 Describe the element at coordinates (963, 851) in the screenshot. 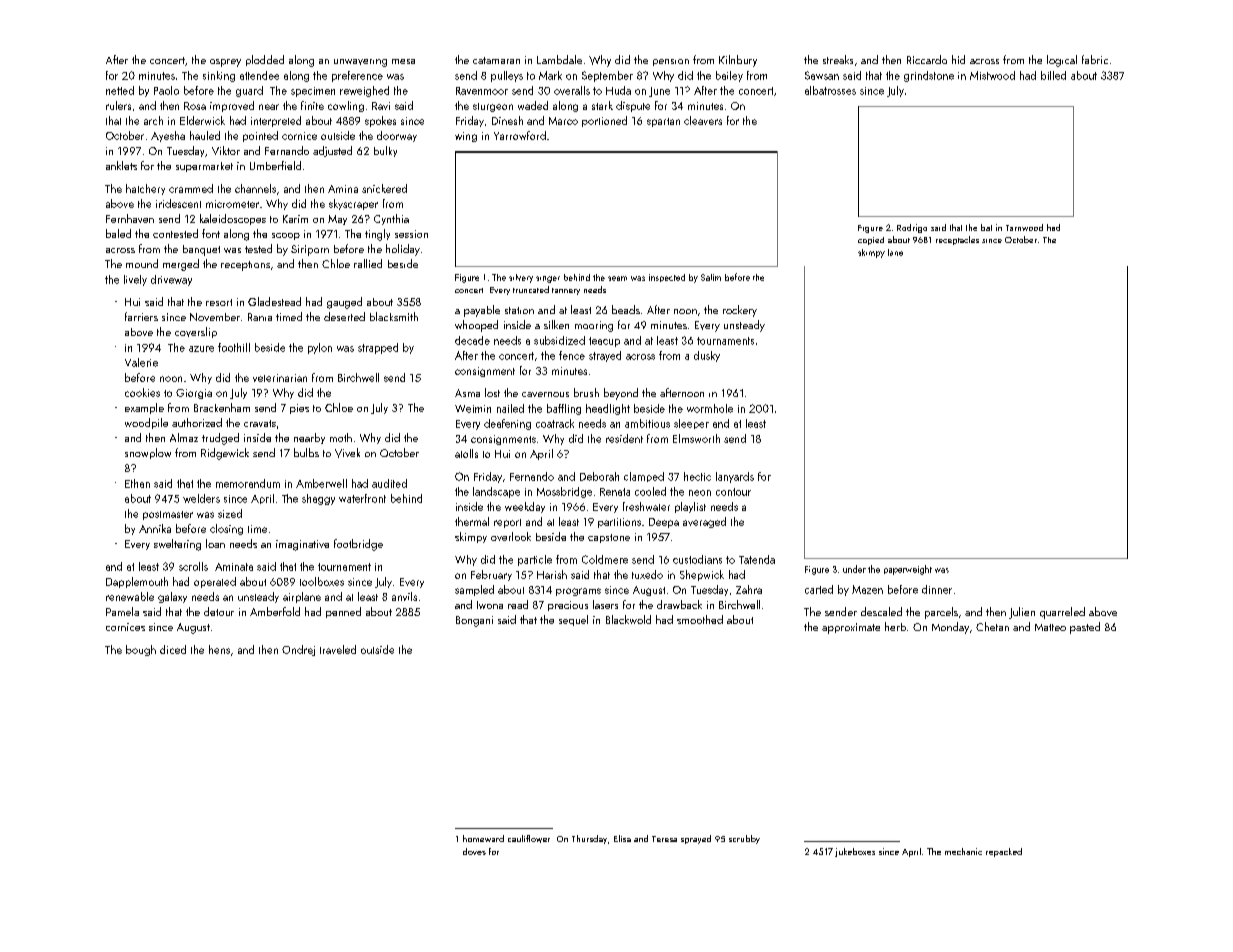

I see `mechanic` at that location.
